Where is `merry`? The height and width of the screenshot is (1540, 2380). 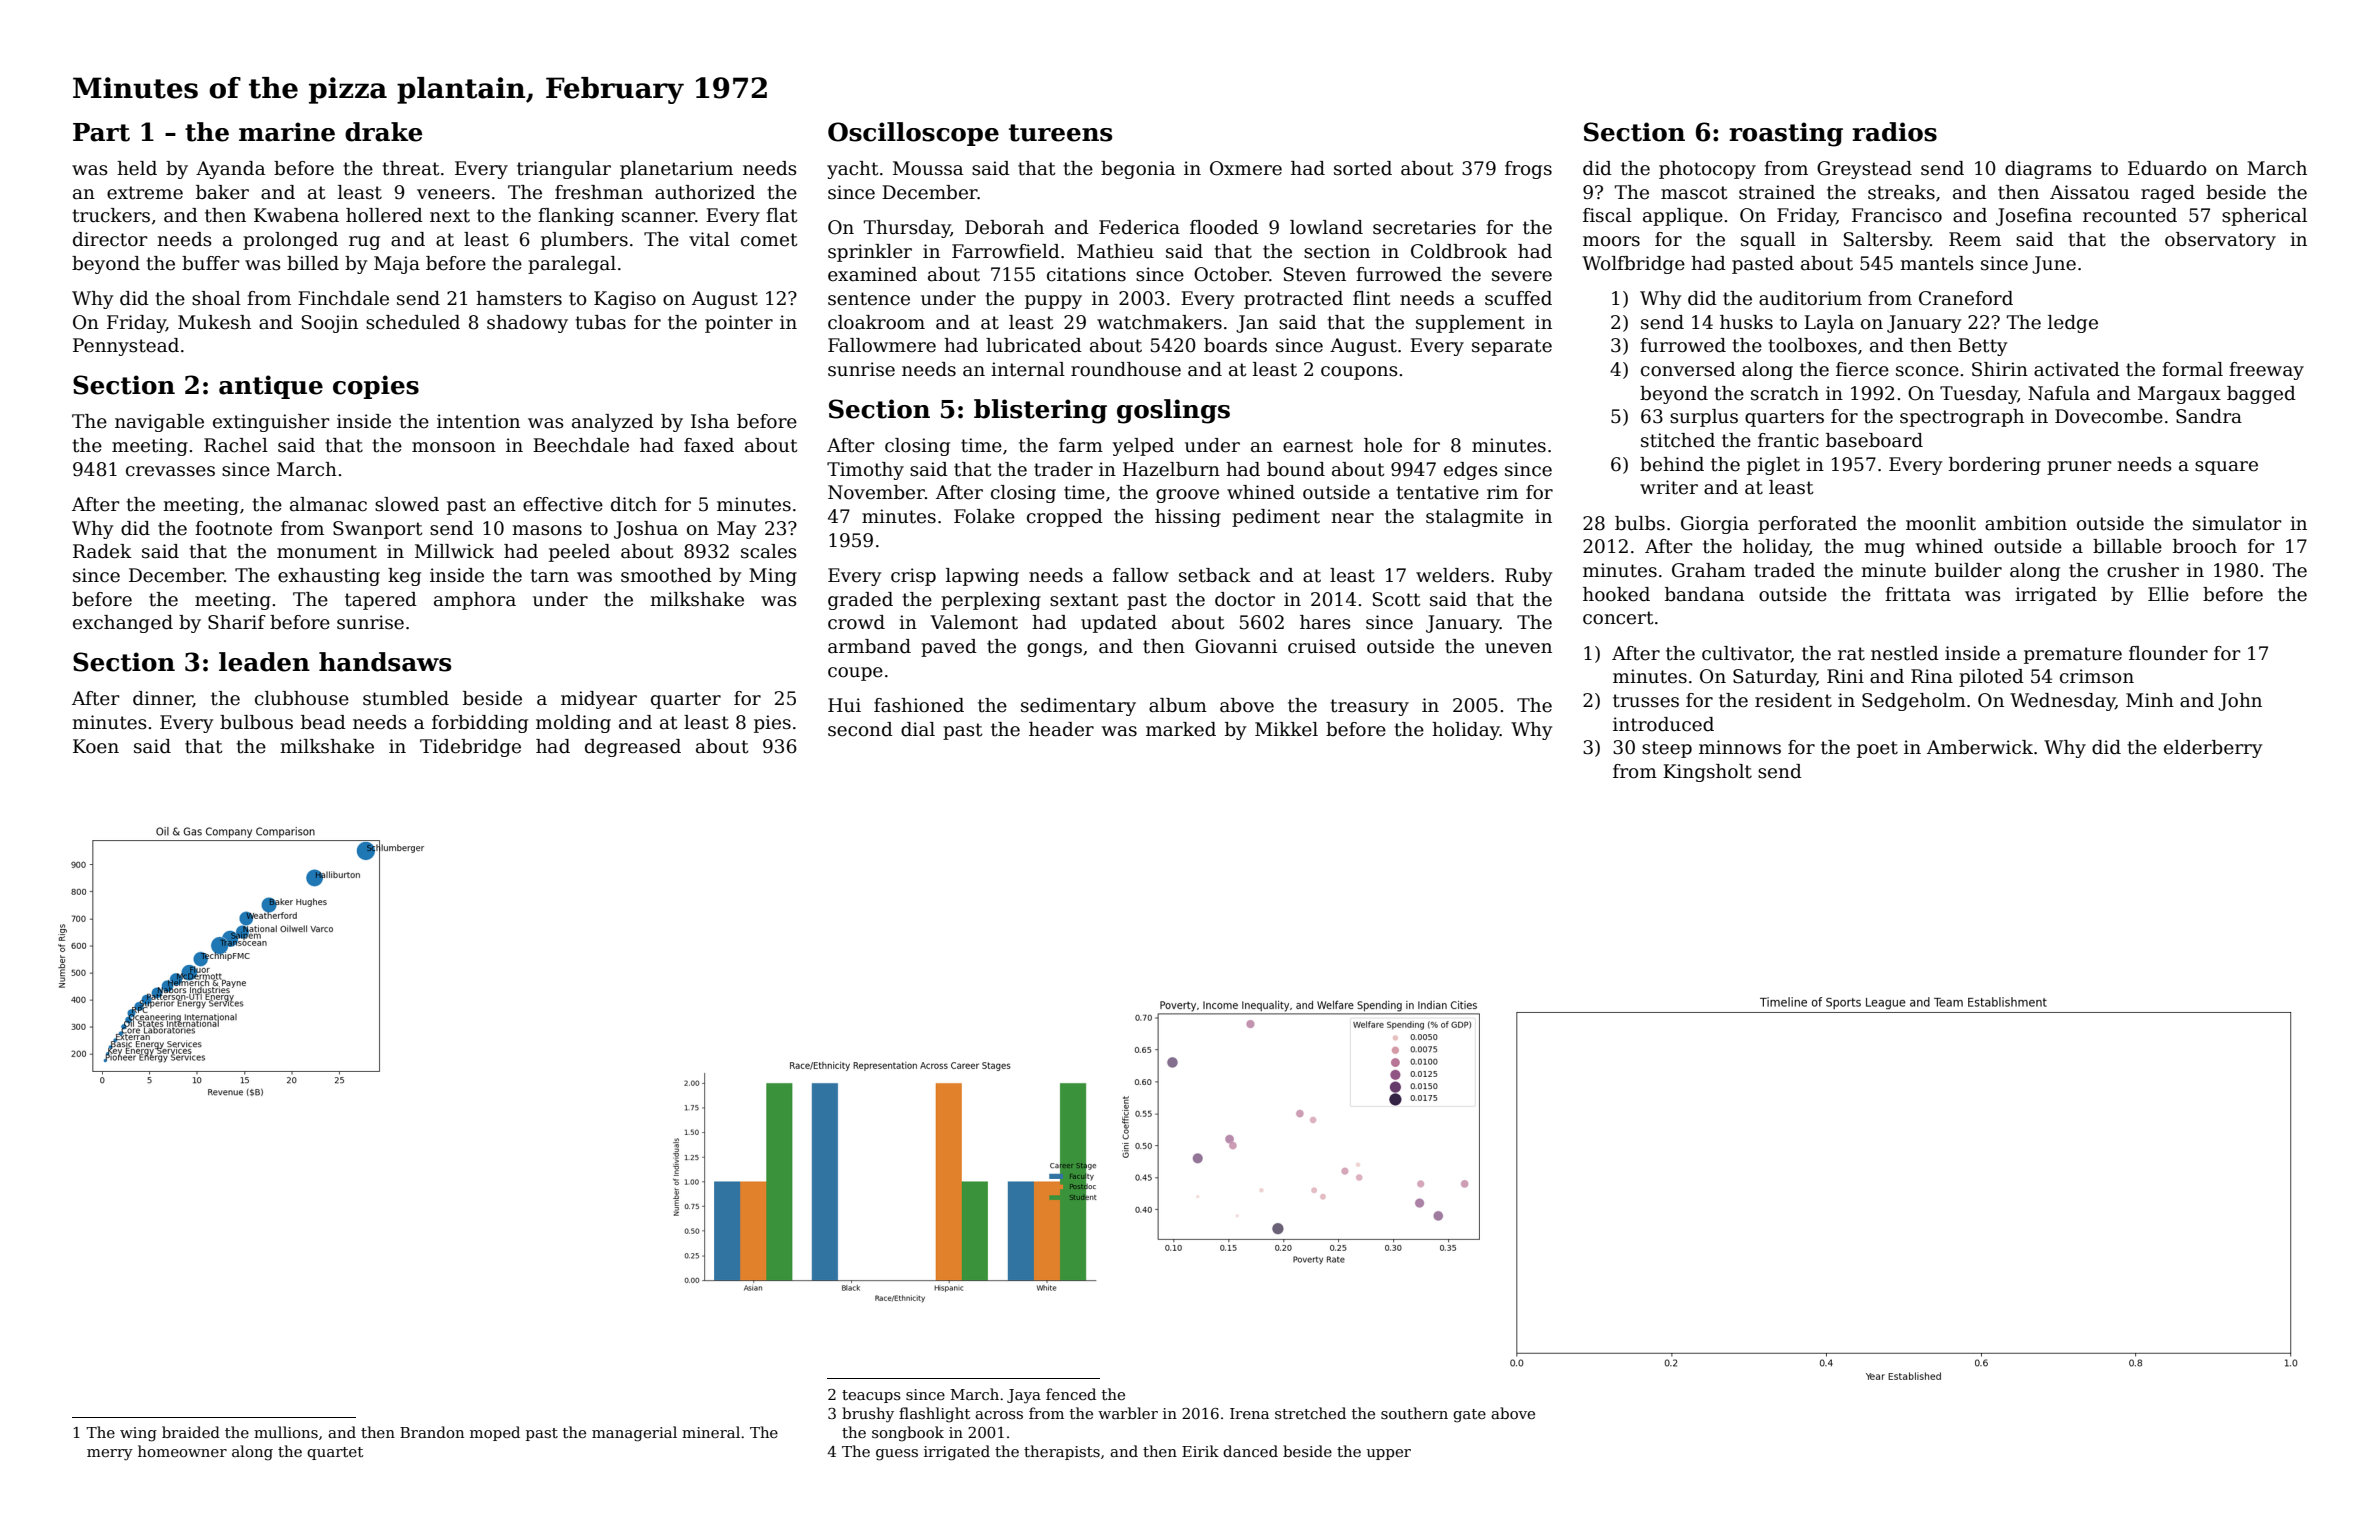
merry is located at coordinates (110, 1455).
